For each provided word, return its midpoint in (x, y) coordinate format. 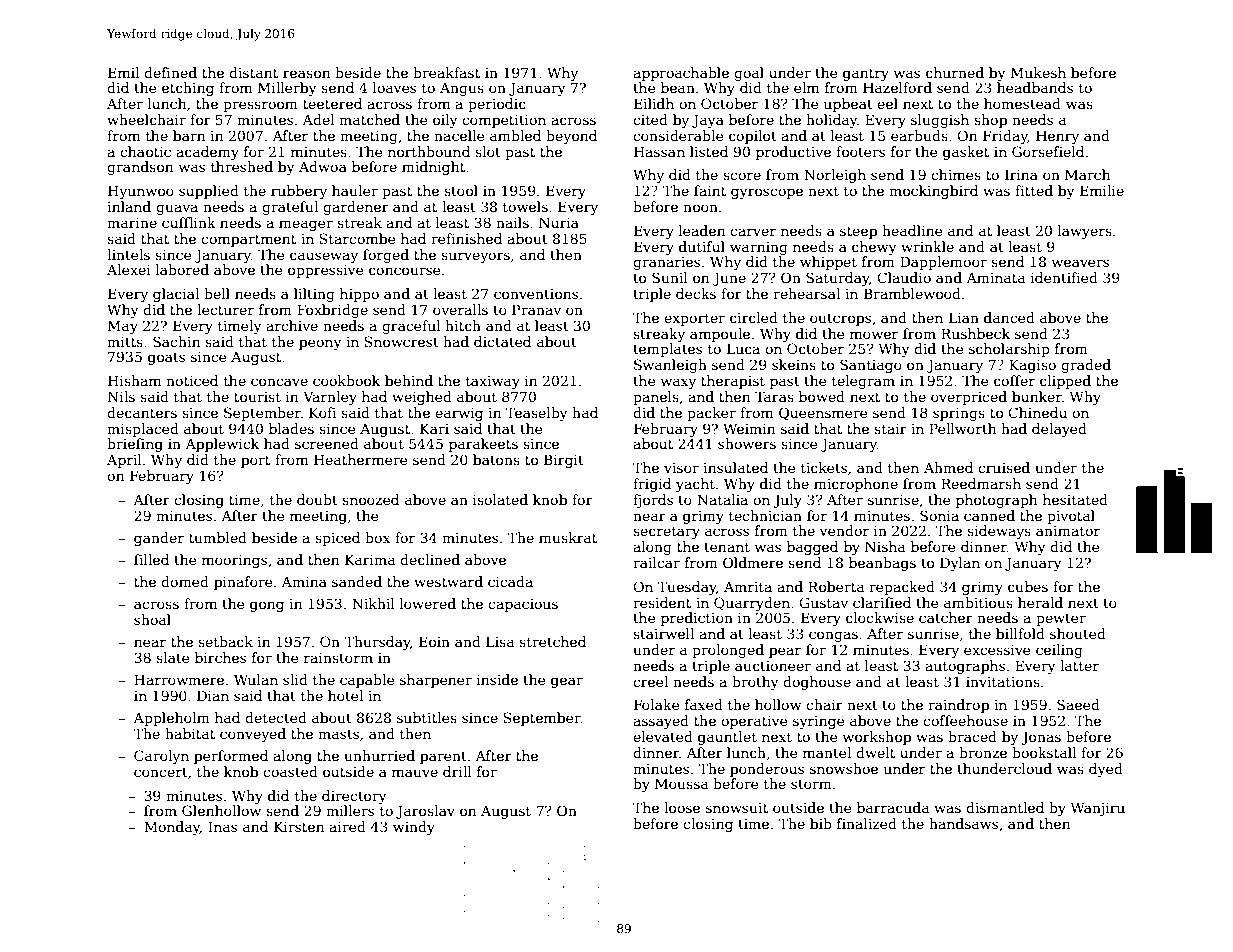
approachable (681, 74)
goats (166, 358)
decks (696, 293)
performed (231, 757)
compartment (248, 240)
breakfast (446, 72)
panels (656, 398)
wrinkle (927, 246)
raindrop (958, 706)
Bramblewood (912, 293)
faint (710, 190)
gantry (866, 74)
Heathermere (361, 459)
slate (173, 657)
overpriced (969, 398)
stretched (552, 641)
